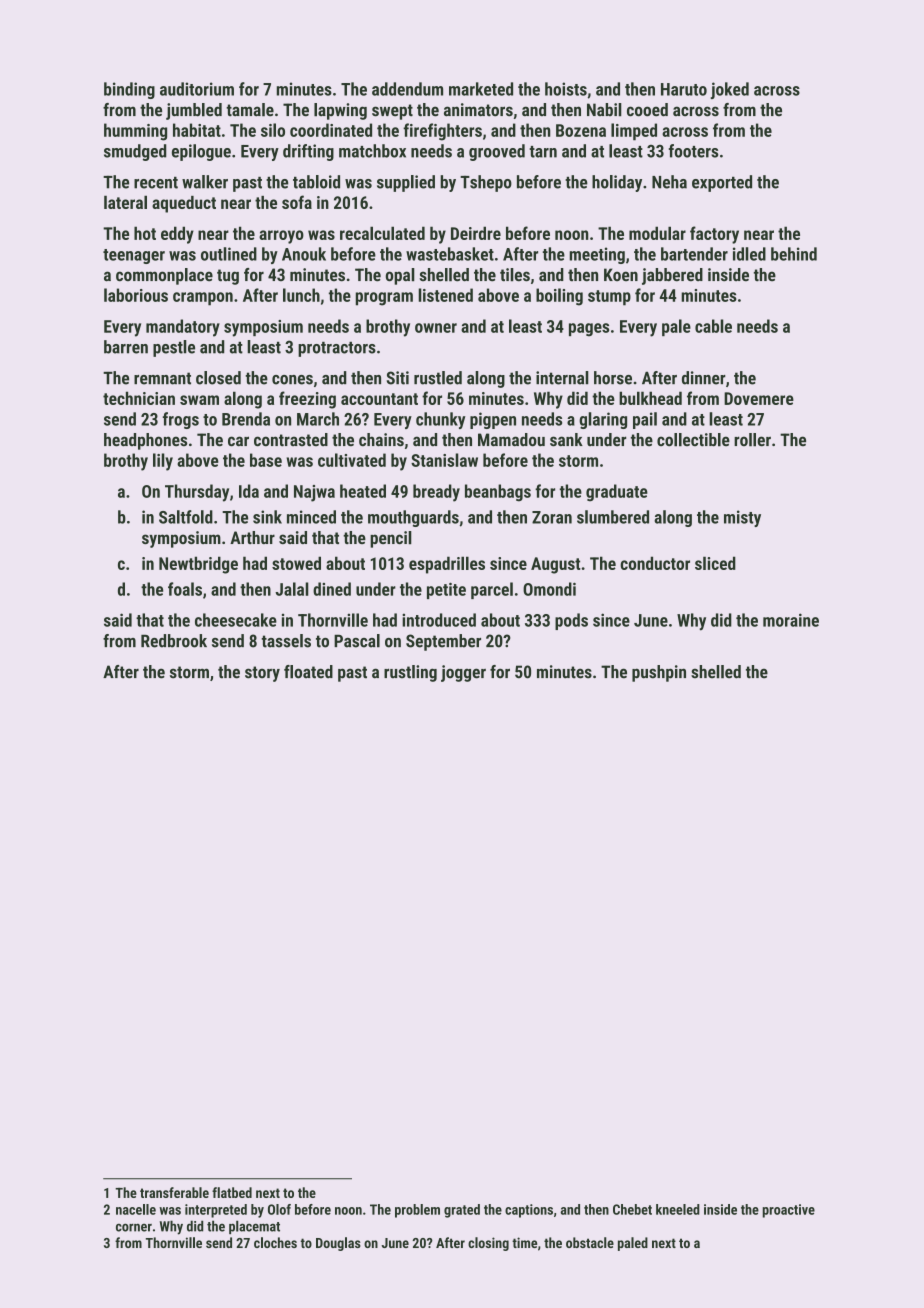 The image size is (924, 1308). What do you see at coordinates (678, 1209) in the image?
I see `kneeled` at bounding box center [678, 1209].
